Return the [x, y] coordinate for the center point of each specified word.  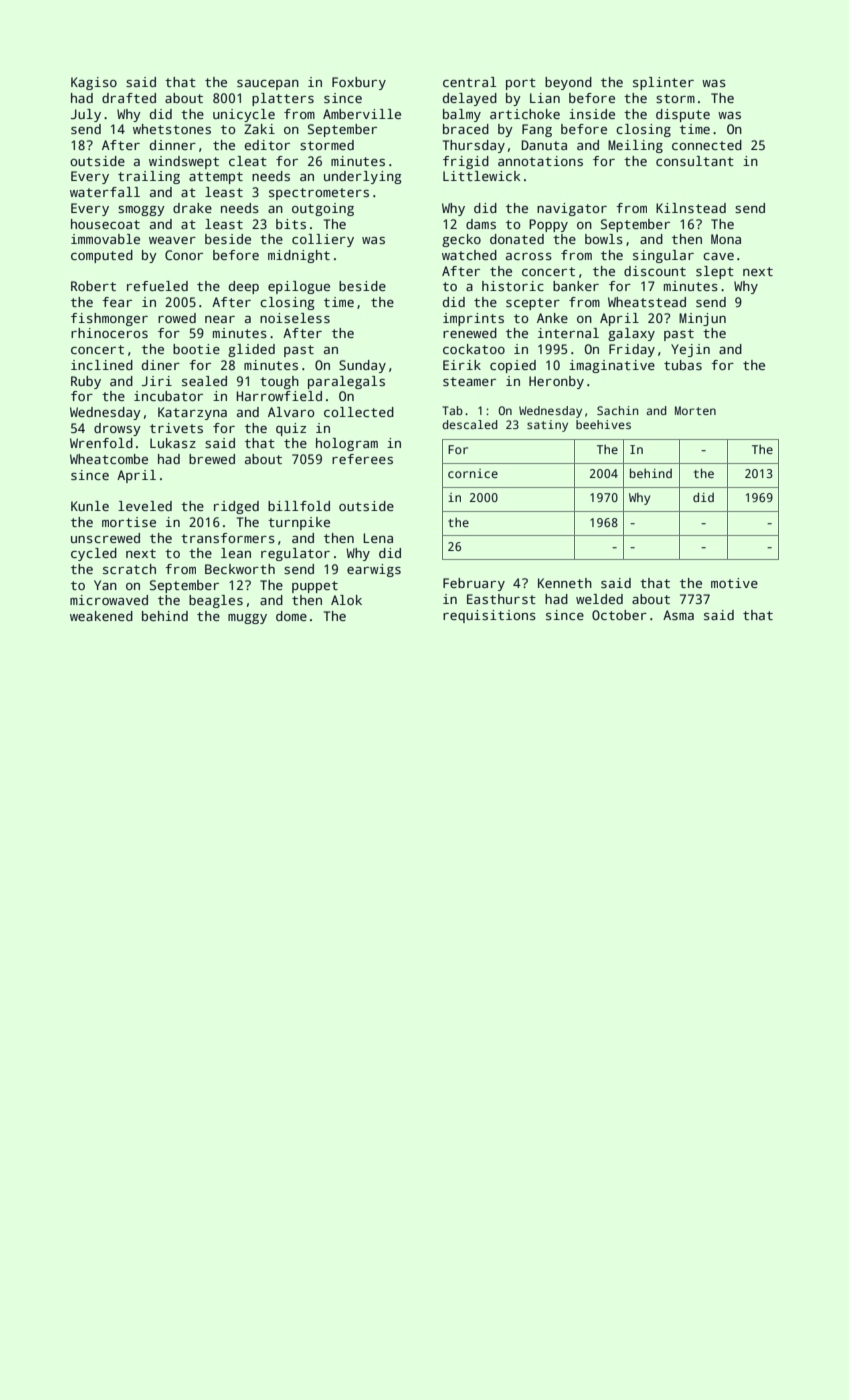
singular [663, 256]
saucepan [268, 85]
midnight [299, 256]
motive [734, 583]
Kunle [90, 506]
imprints [473, 319]
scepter [533, 304]
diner [161, 365]
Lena [378, 538]
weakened [101, 616]
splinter [663, 83]
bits [291, 224]
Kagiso [94, 83]
